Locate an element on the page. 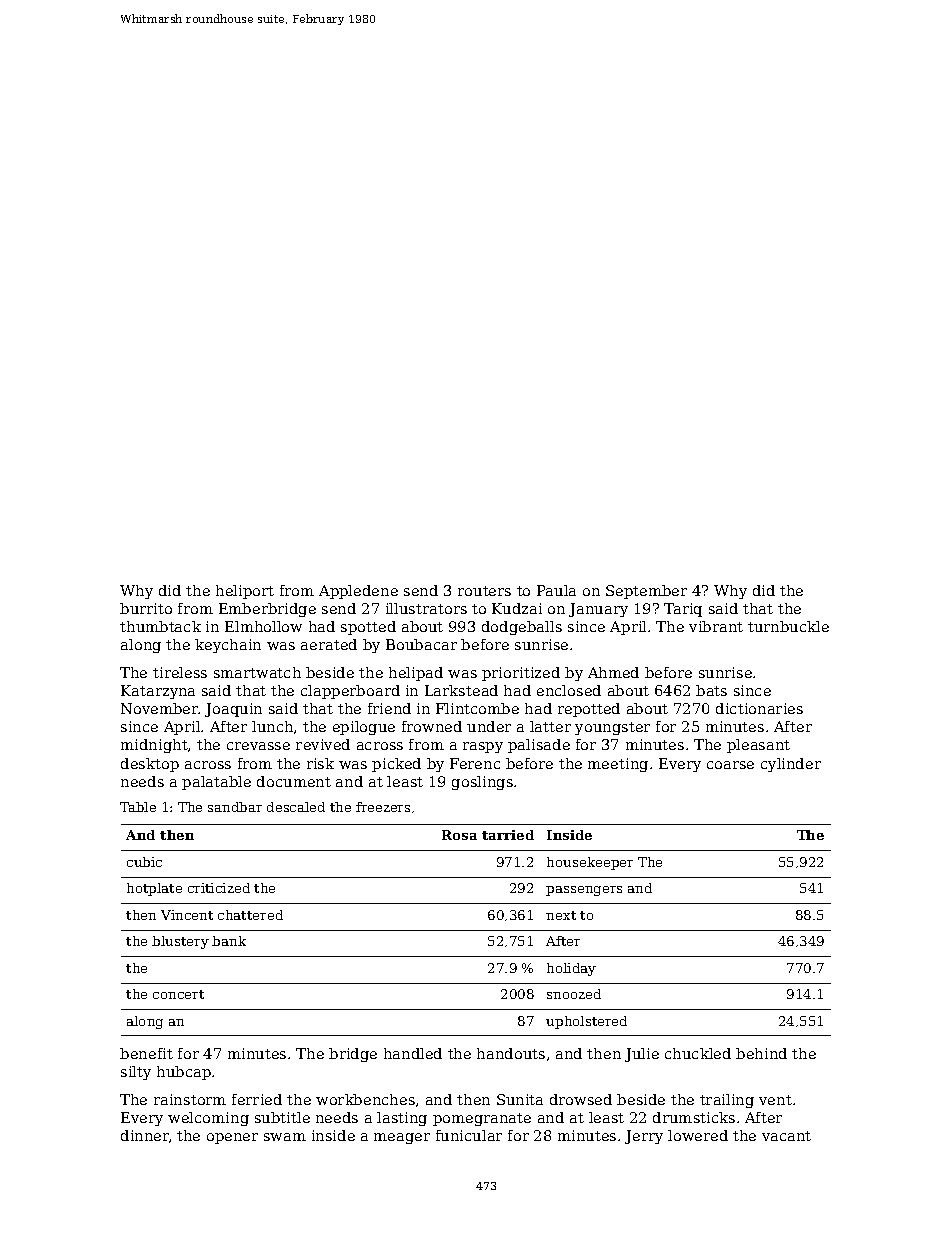  heliport is located at coordinates (245, 592).
